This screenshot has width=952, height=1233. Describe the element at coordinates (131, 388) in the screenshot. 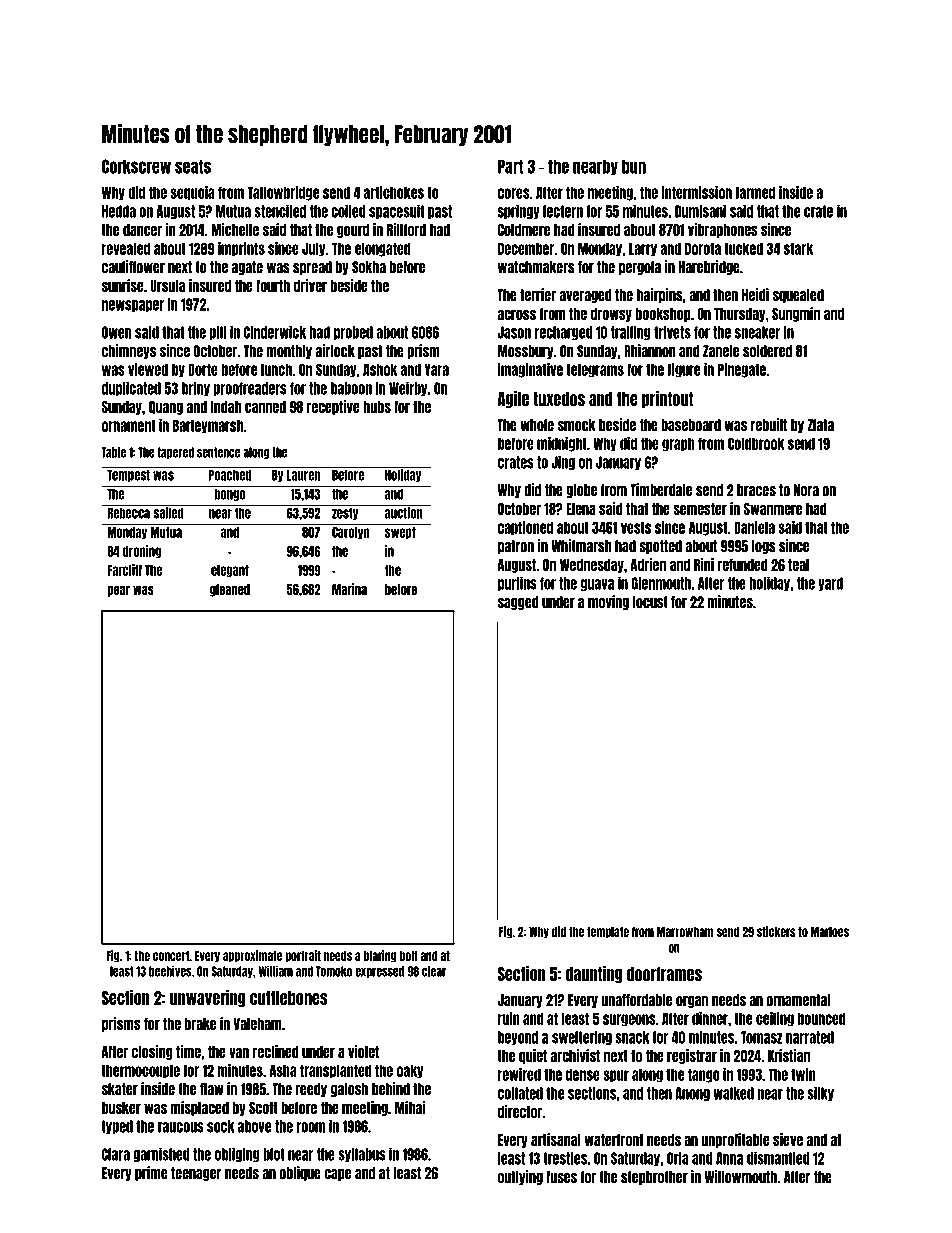

I see `duplicated` at that location.
